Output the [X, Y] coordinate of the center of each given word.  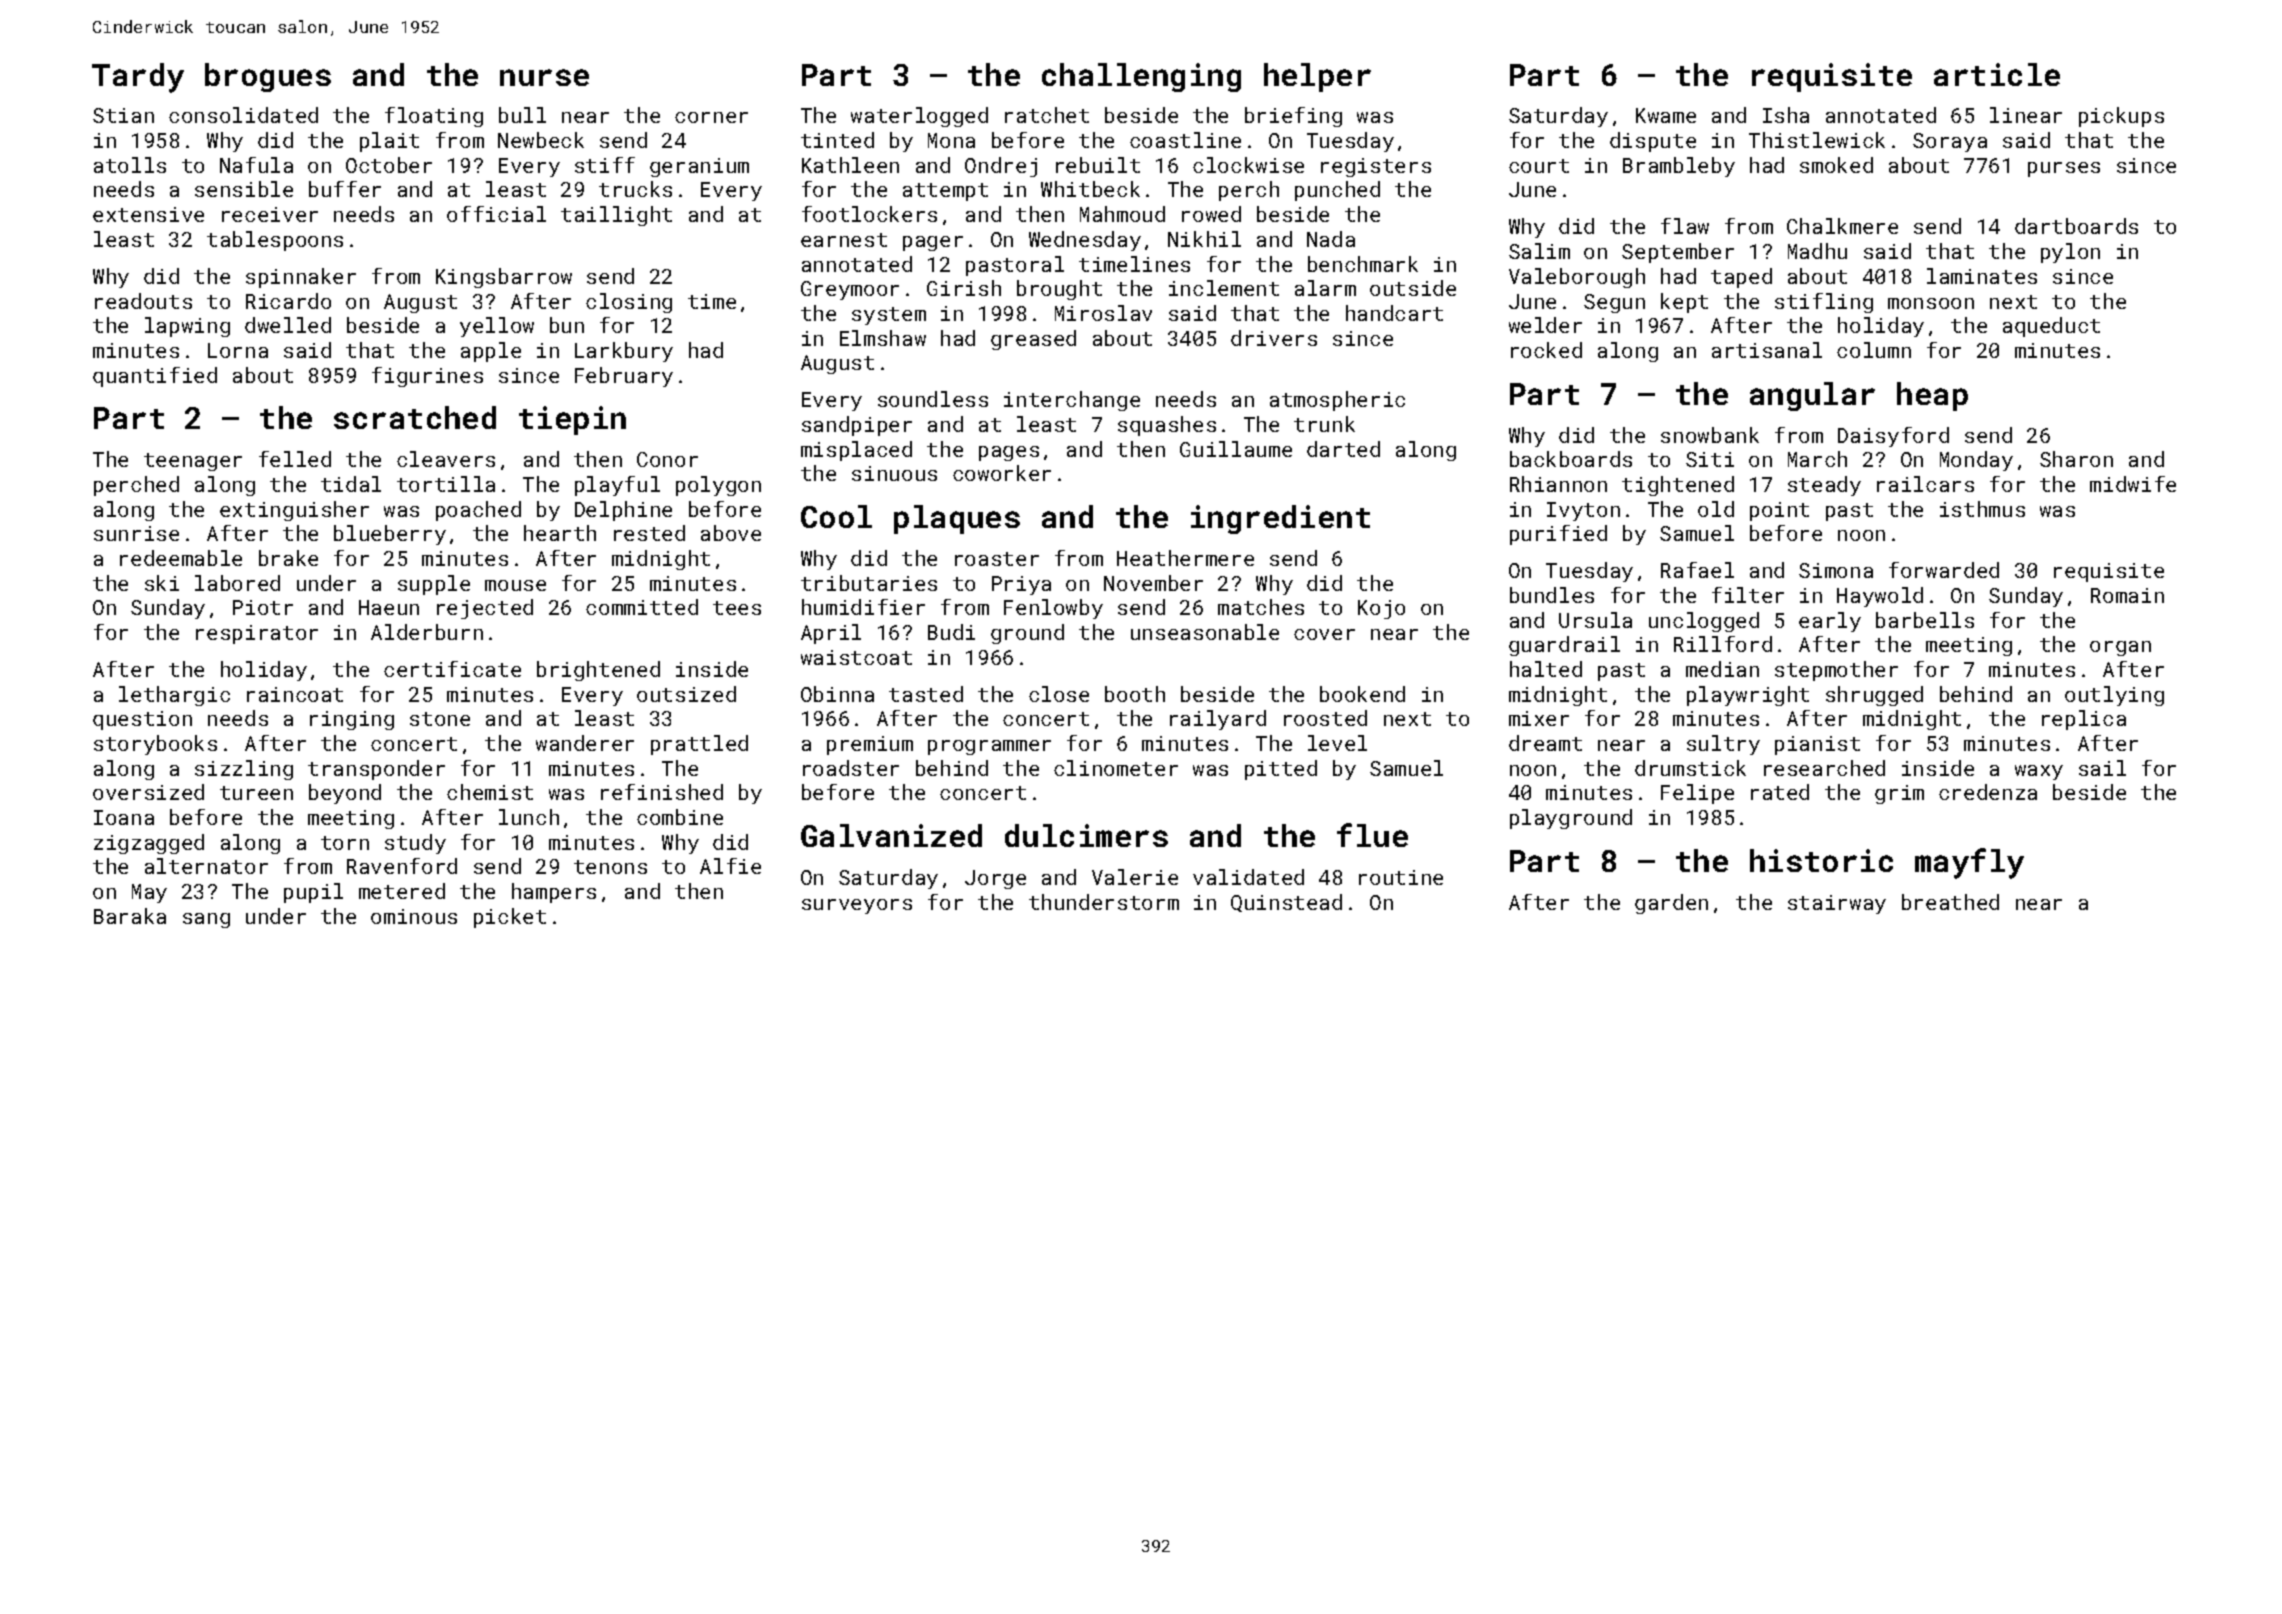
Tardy [138, 78]
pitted [1281, 770]
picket [510, 918]
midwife [2133, 484]
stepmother [1836, 671]
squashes [1167, 426]
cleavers [446, 459]
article [1997, 74]
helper [1317, 77]
